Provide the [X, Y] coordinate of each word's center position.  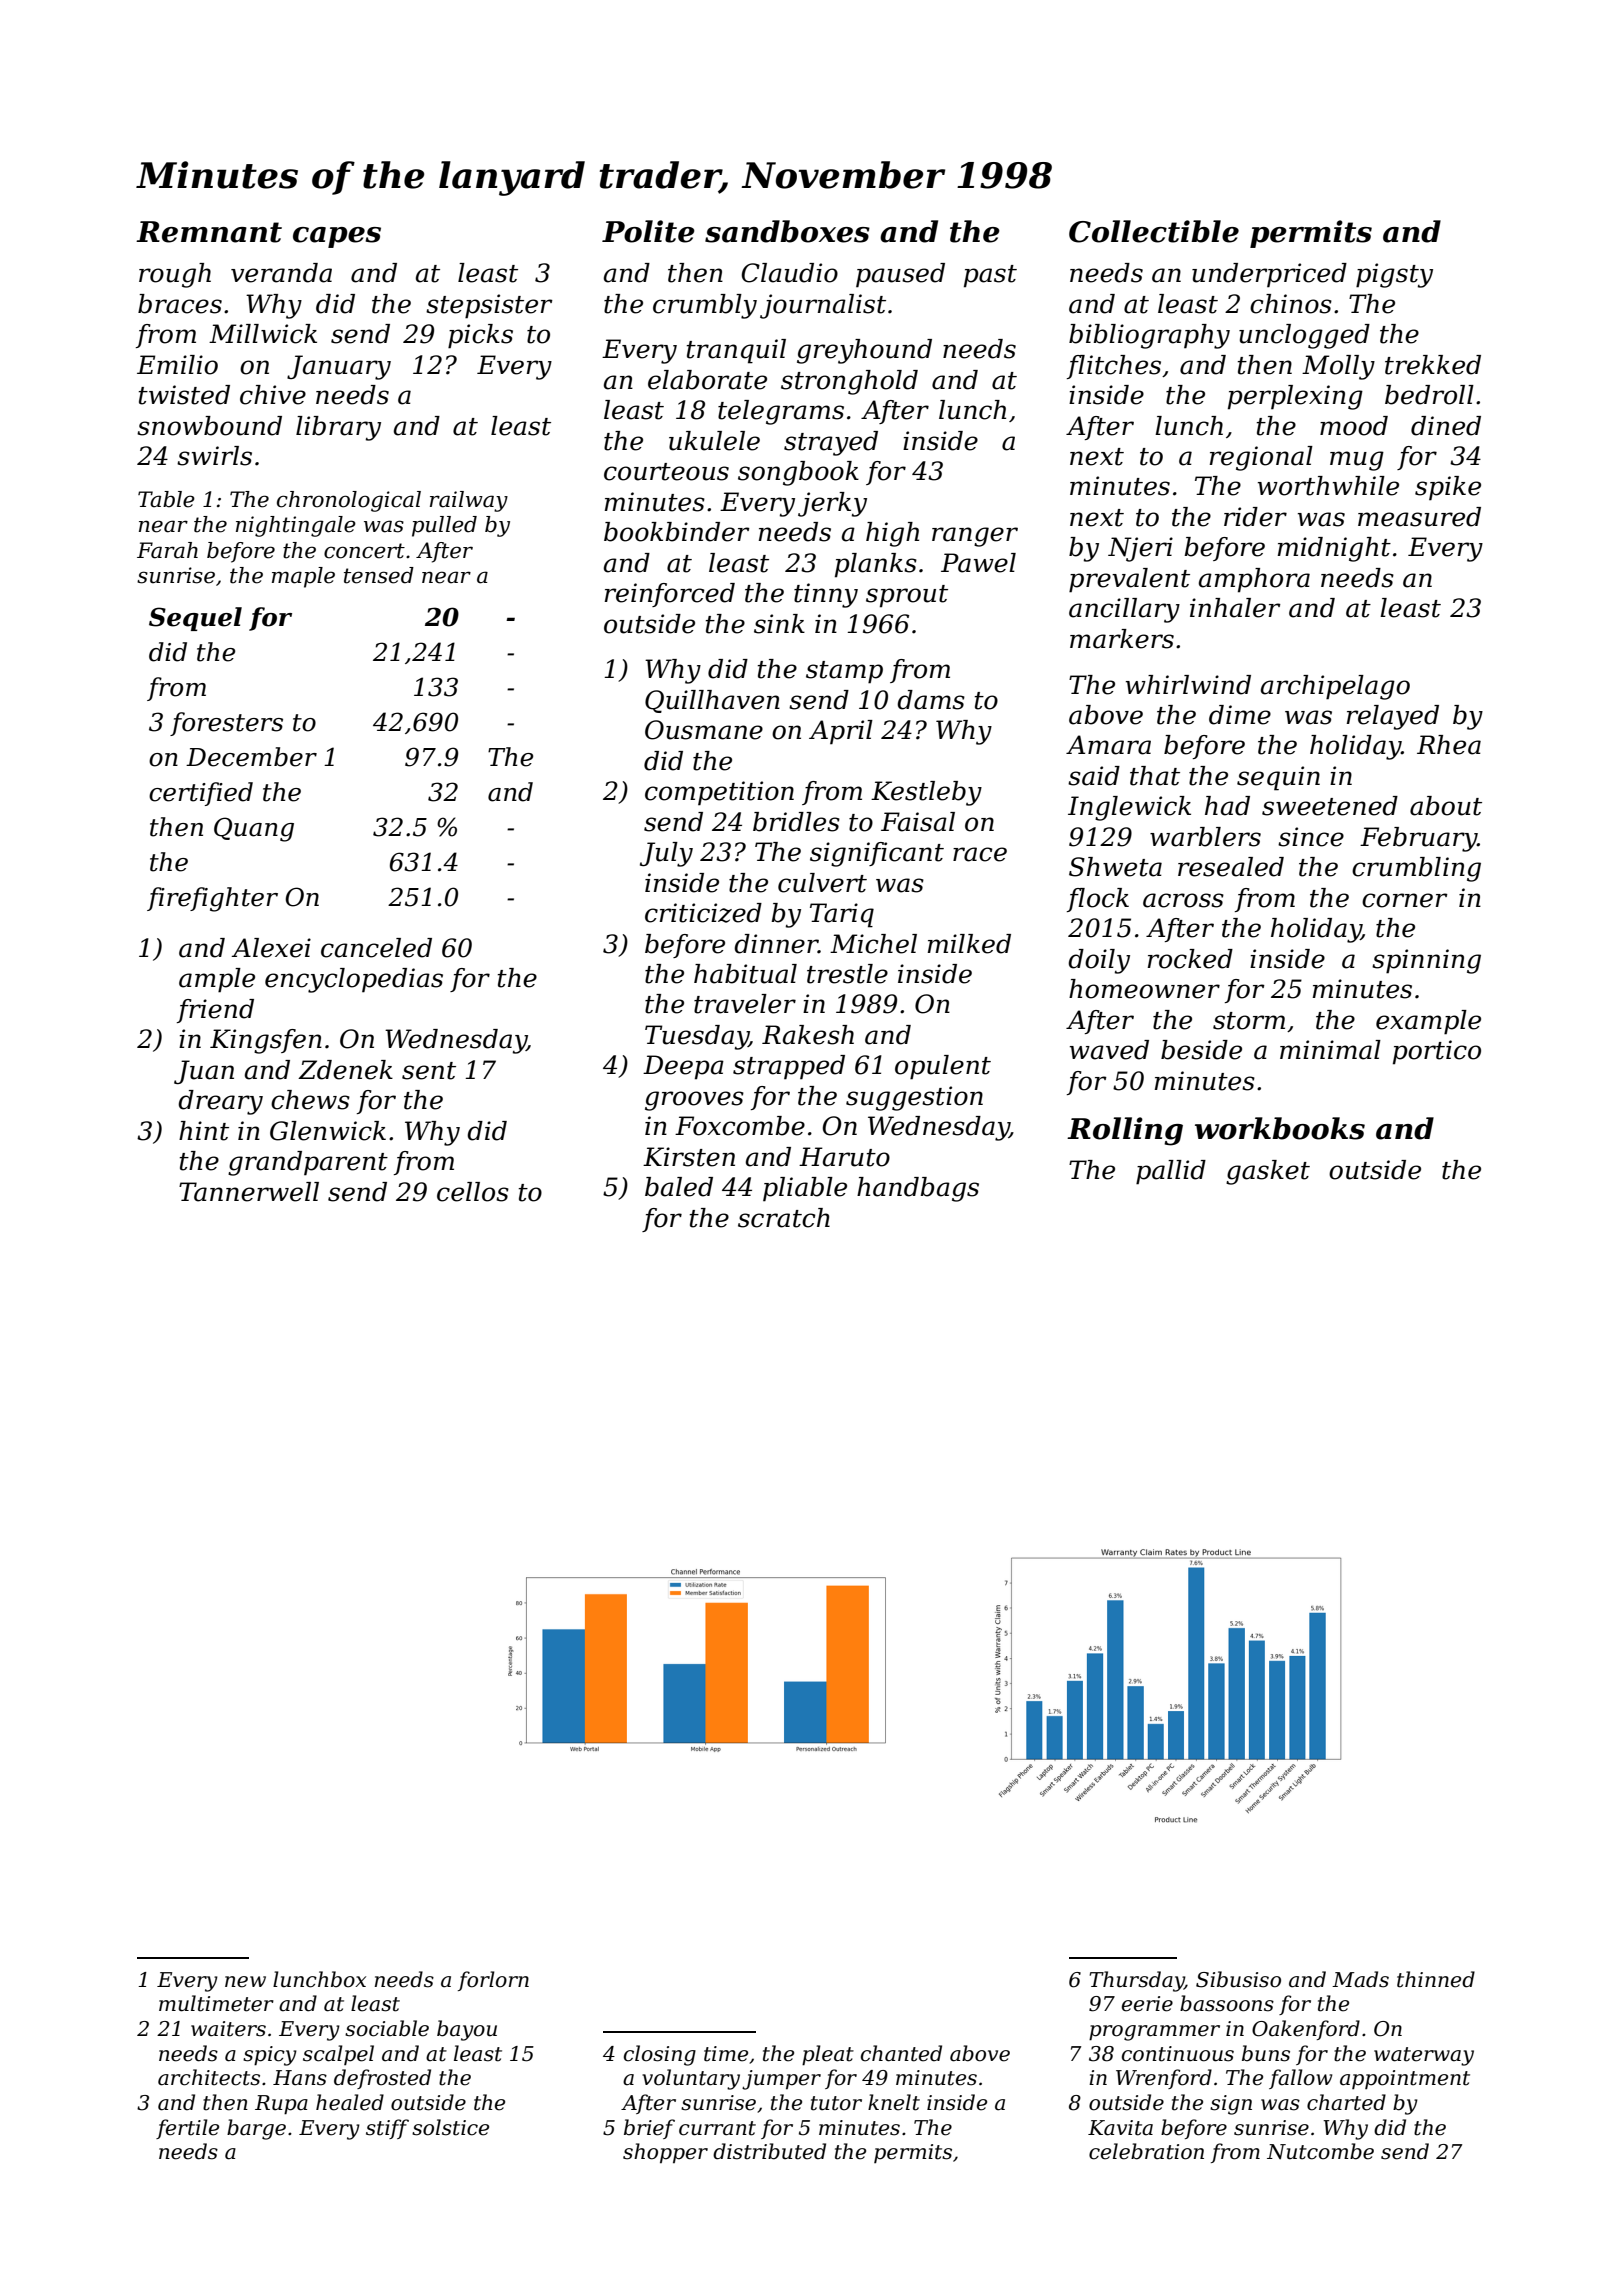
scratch [784, 1218]
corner [1405, 900]
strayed [831, 443]
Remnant [209, 232]
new [245, 1982]
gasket [1268, 1172]
